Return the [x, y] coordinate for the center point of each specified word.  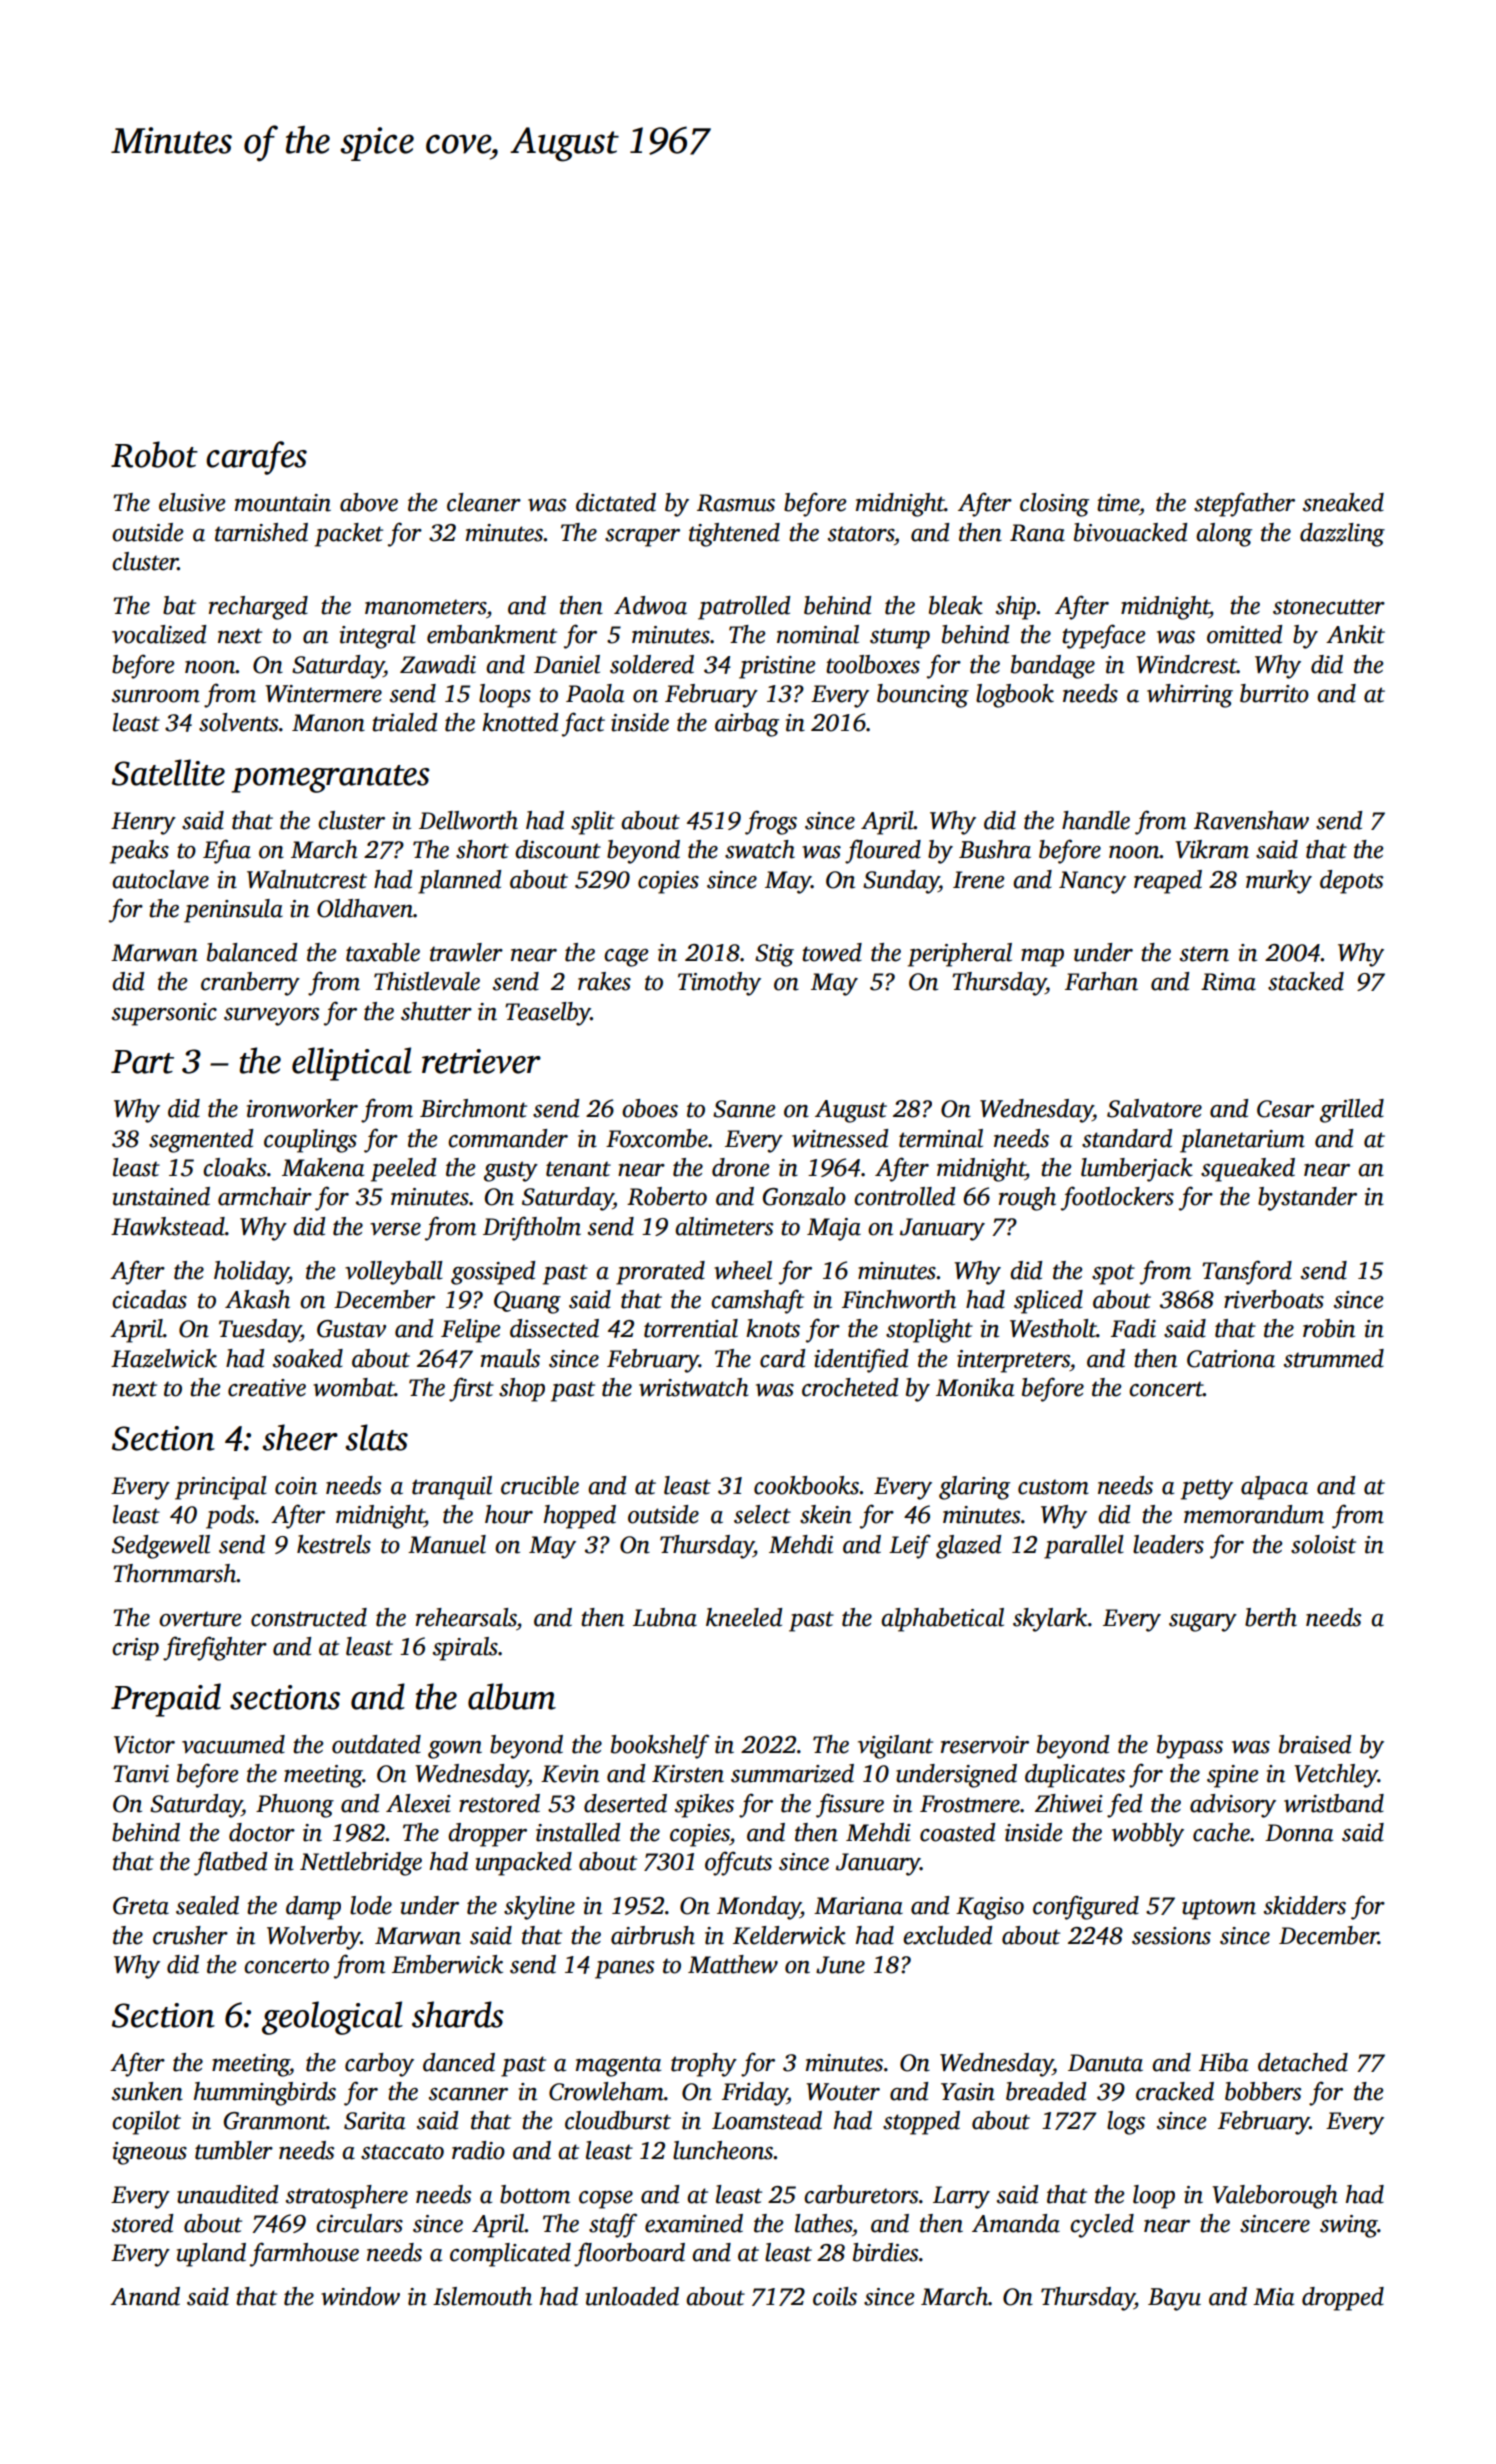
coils [835, 2296]
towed [832, 952]
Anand [145, 2296]
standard [1127, 1138]
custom [1053, 1487]
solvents [238, 722]
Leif [910, 1546]
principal [221, 1488]
